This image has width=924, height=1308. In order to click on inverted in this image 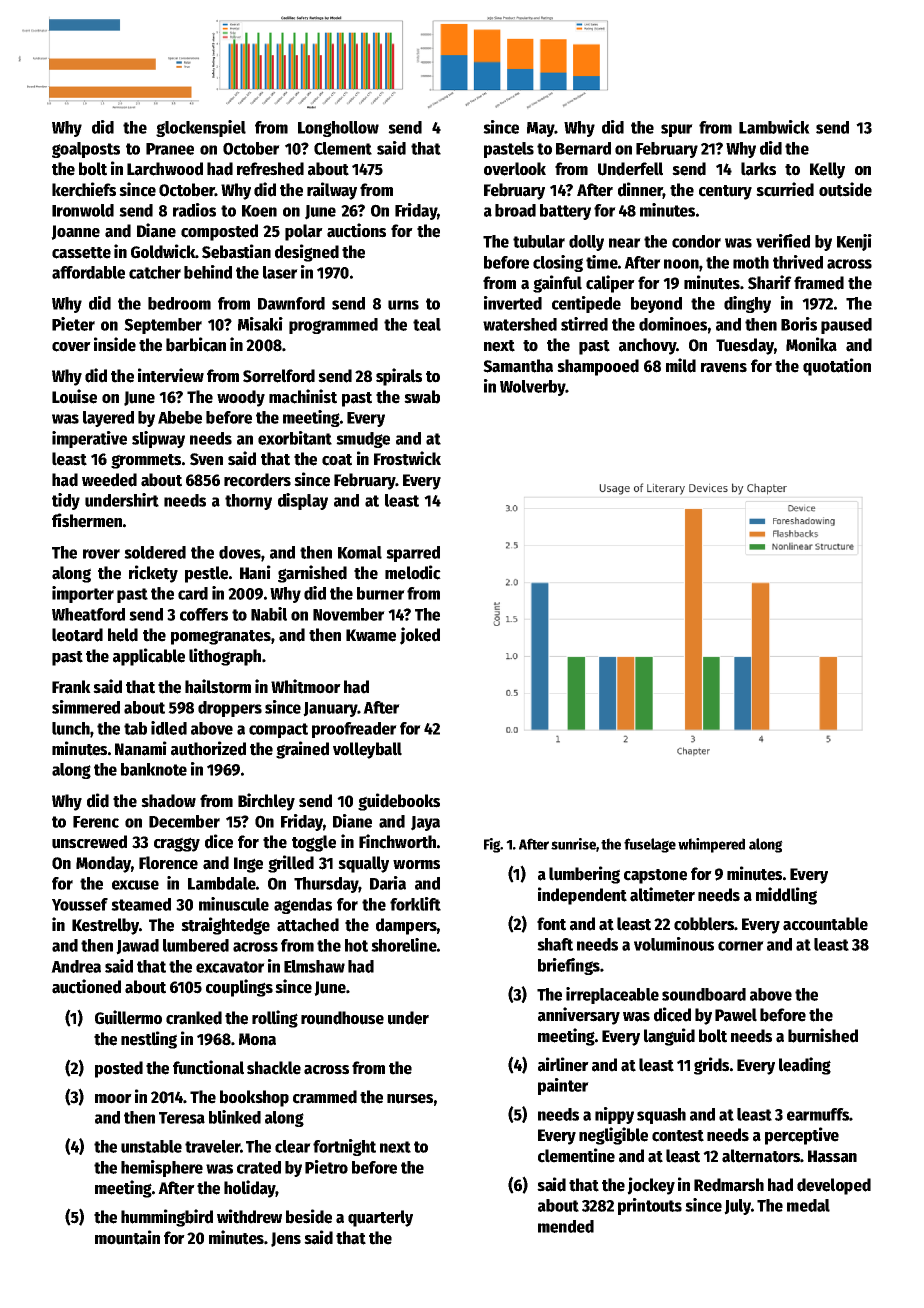, I will do `click(513, 303)`.
